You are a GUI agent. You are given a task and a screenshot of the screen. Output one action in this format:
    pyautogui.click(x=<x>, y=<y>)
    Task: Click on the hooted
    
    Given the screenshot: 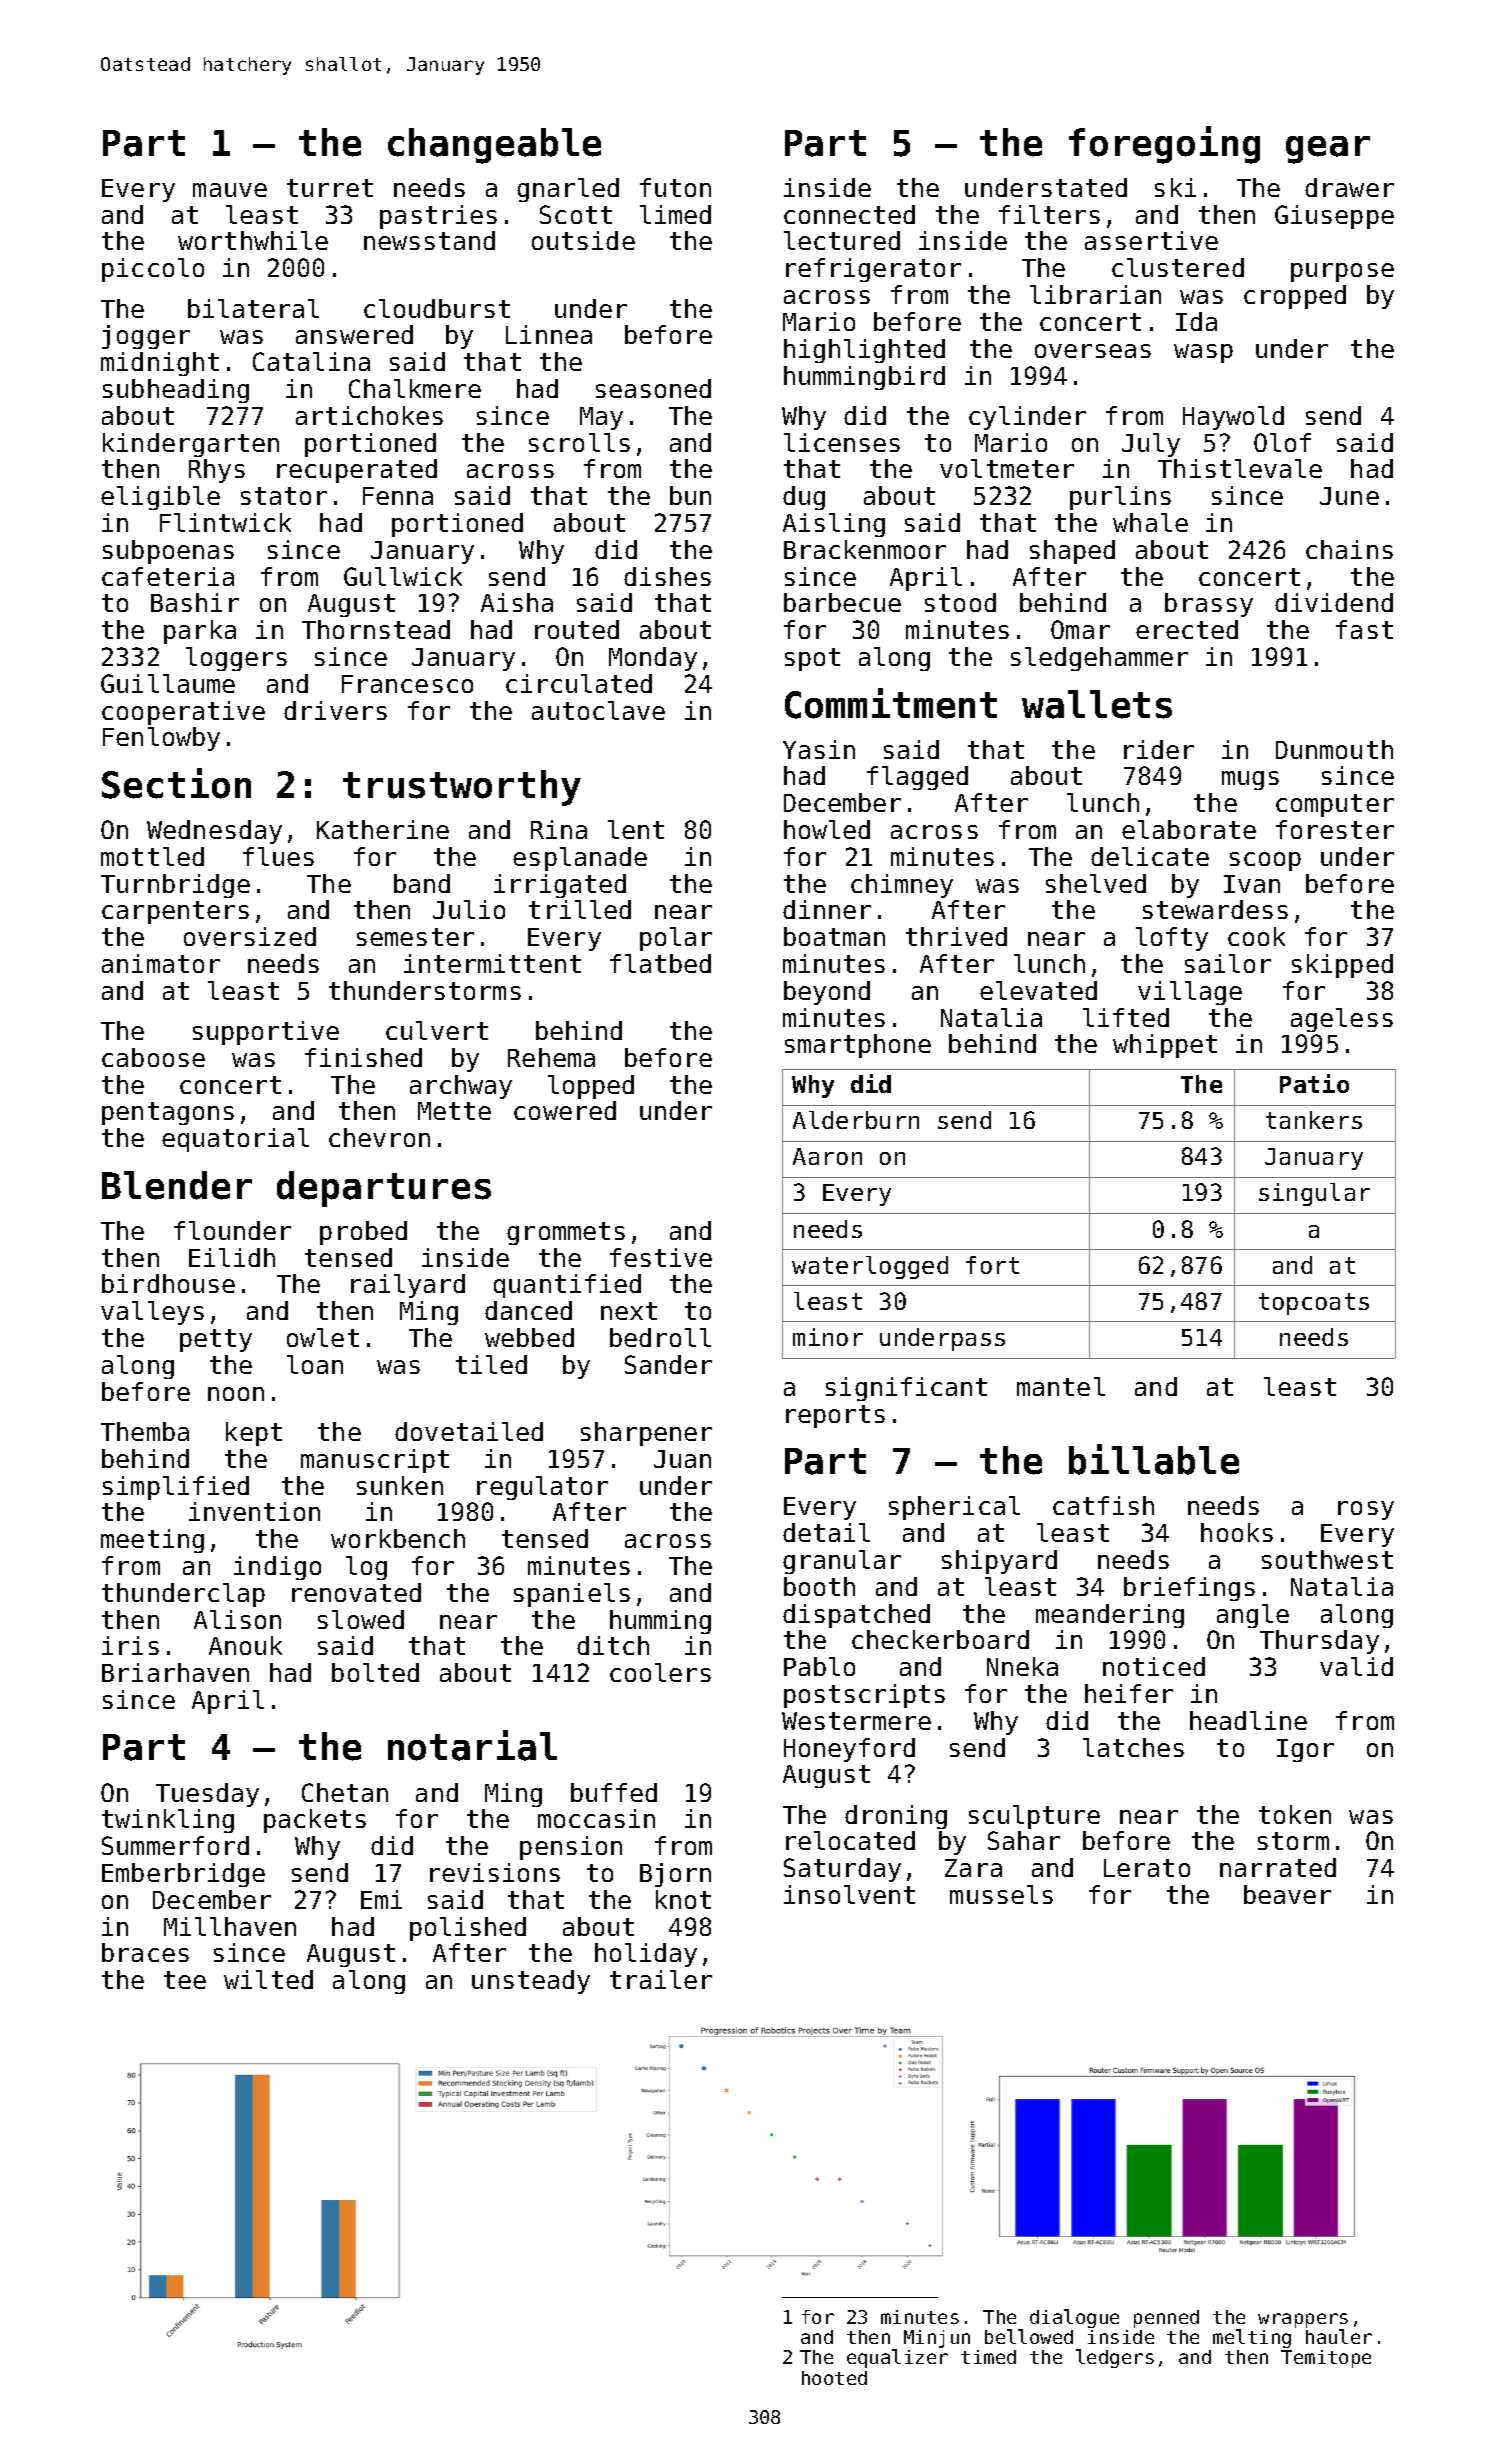 What is the action you would take?
    pyautogui.click(x=834, y=2378)
